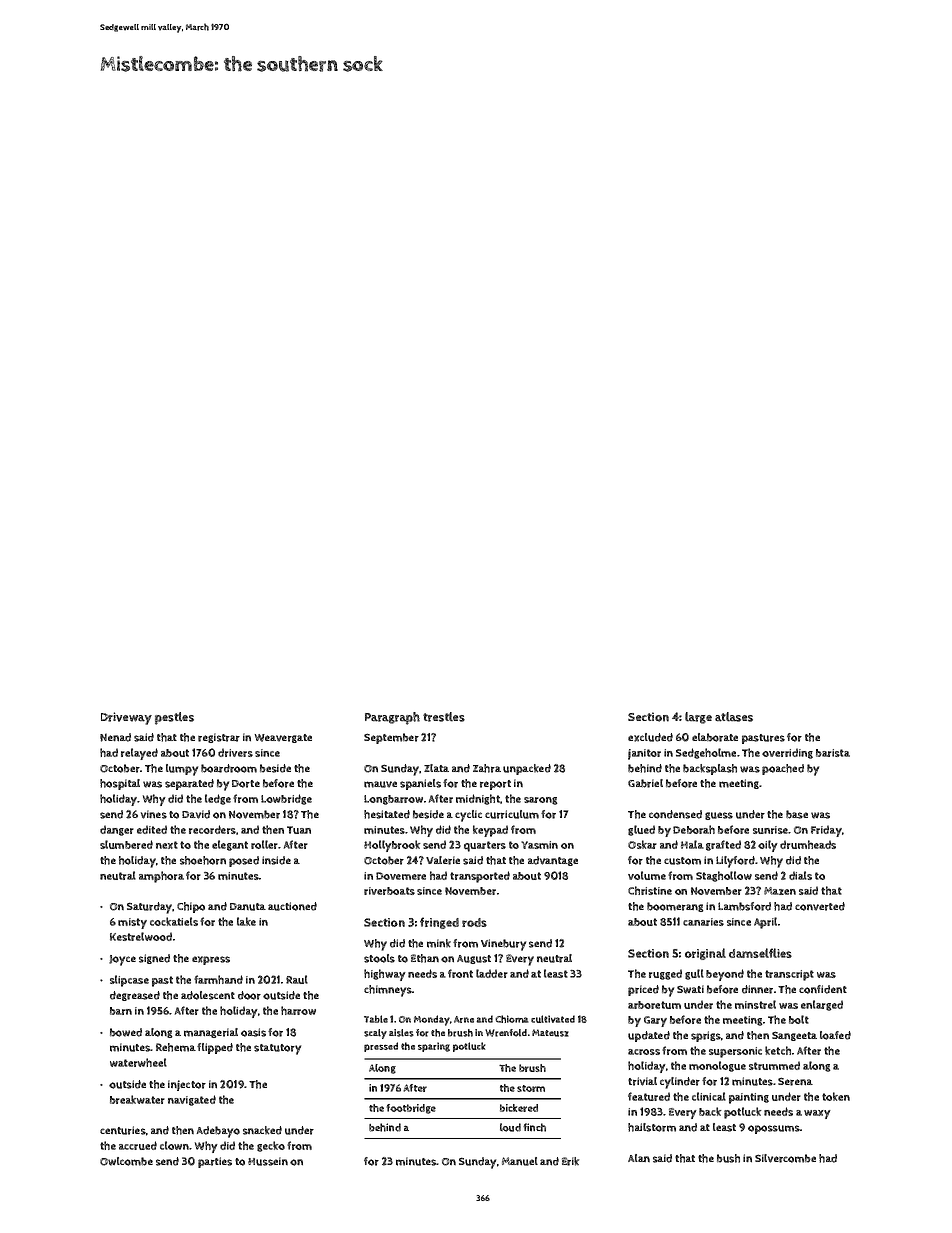  I want to click on hesitated, so click(387, 814).
